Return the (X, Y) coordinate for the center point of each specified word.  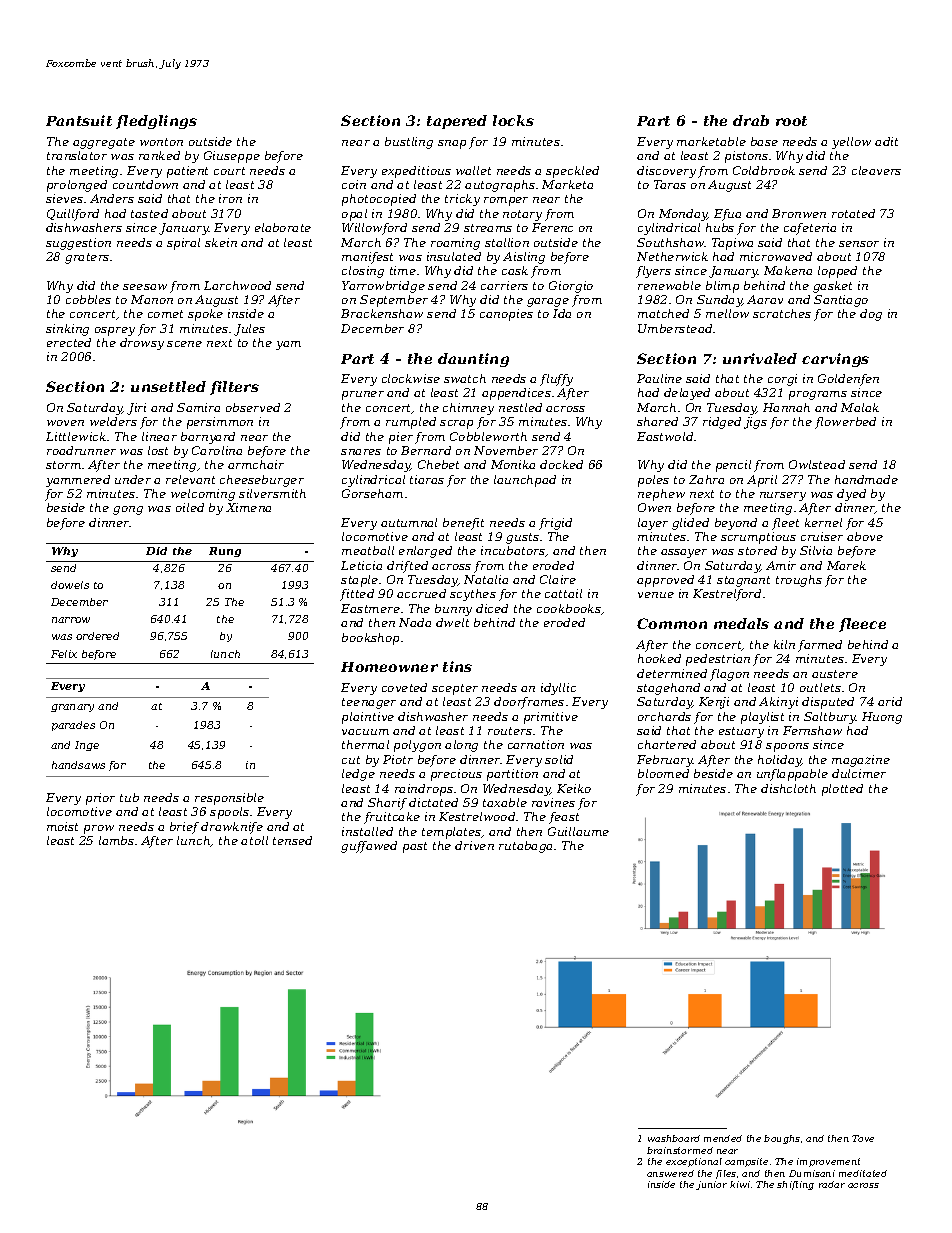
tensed (292, 840)
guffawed (369, 847)
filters (234, 388)
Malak (860, 407)
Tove (863, 1138)
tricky (462, 200)
